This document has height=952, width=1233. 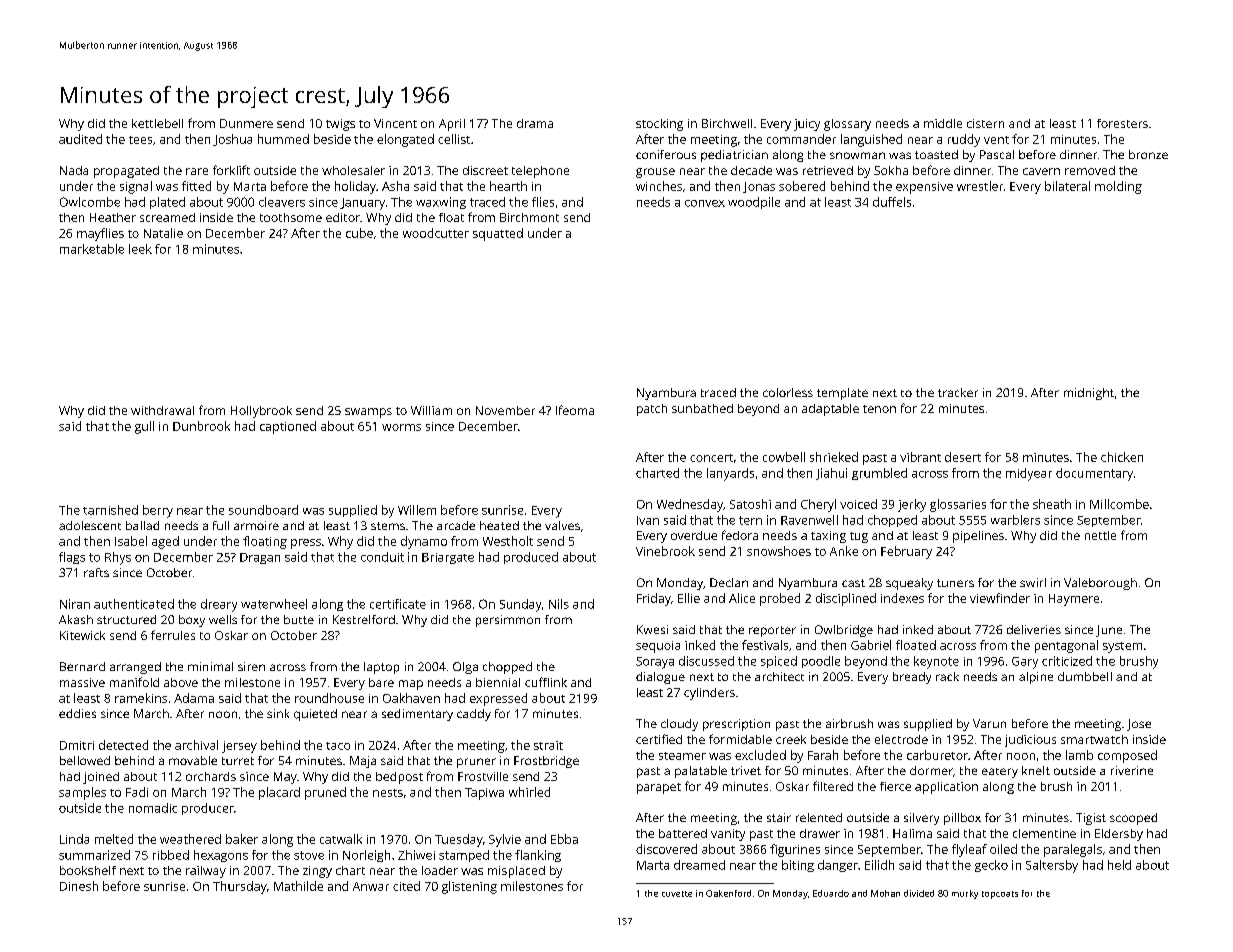 What do you see at coordinates (963, 457) in the document?
I see `desert` at bounding box center [963, 457].
